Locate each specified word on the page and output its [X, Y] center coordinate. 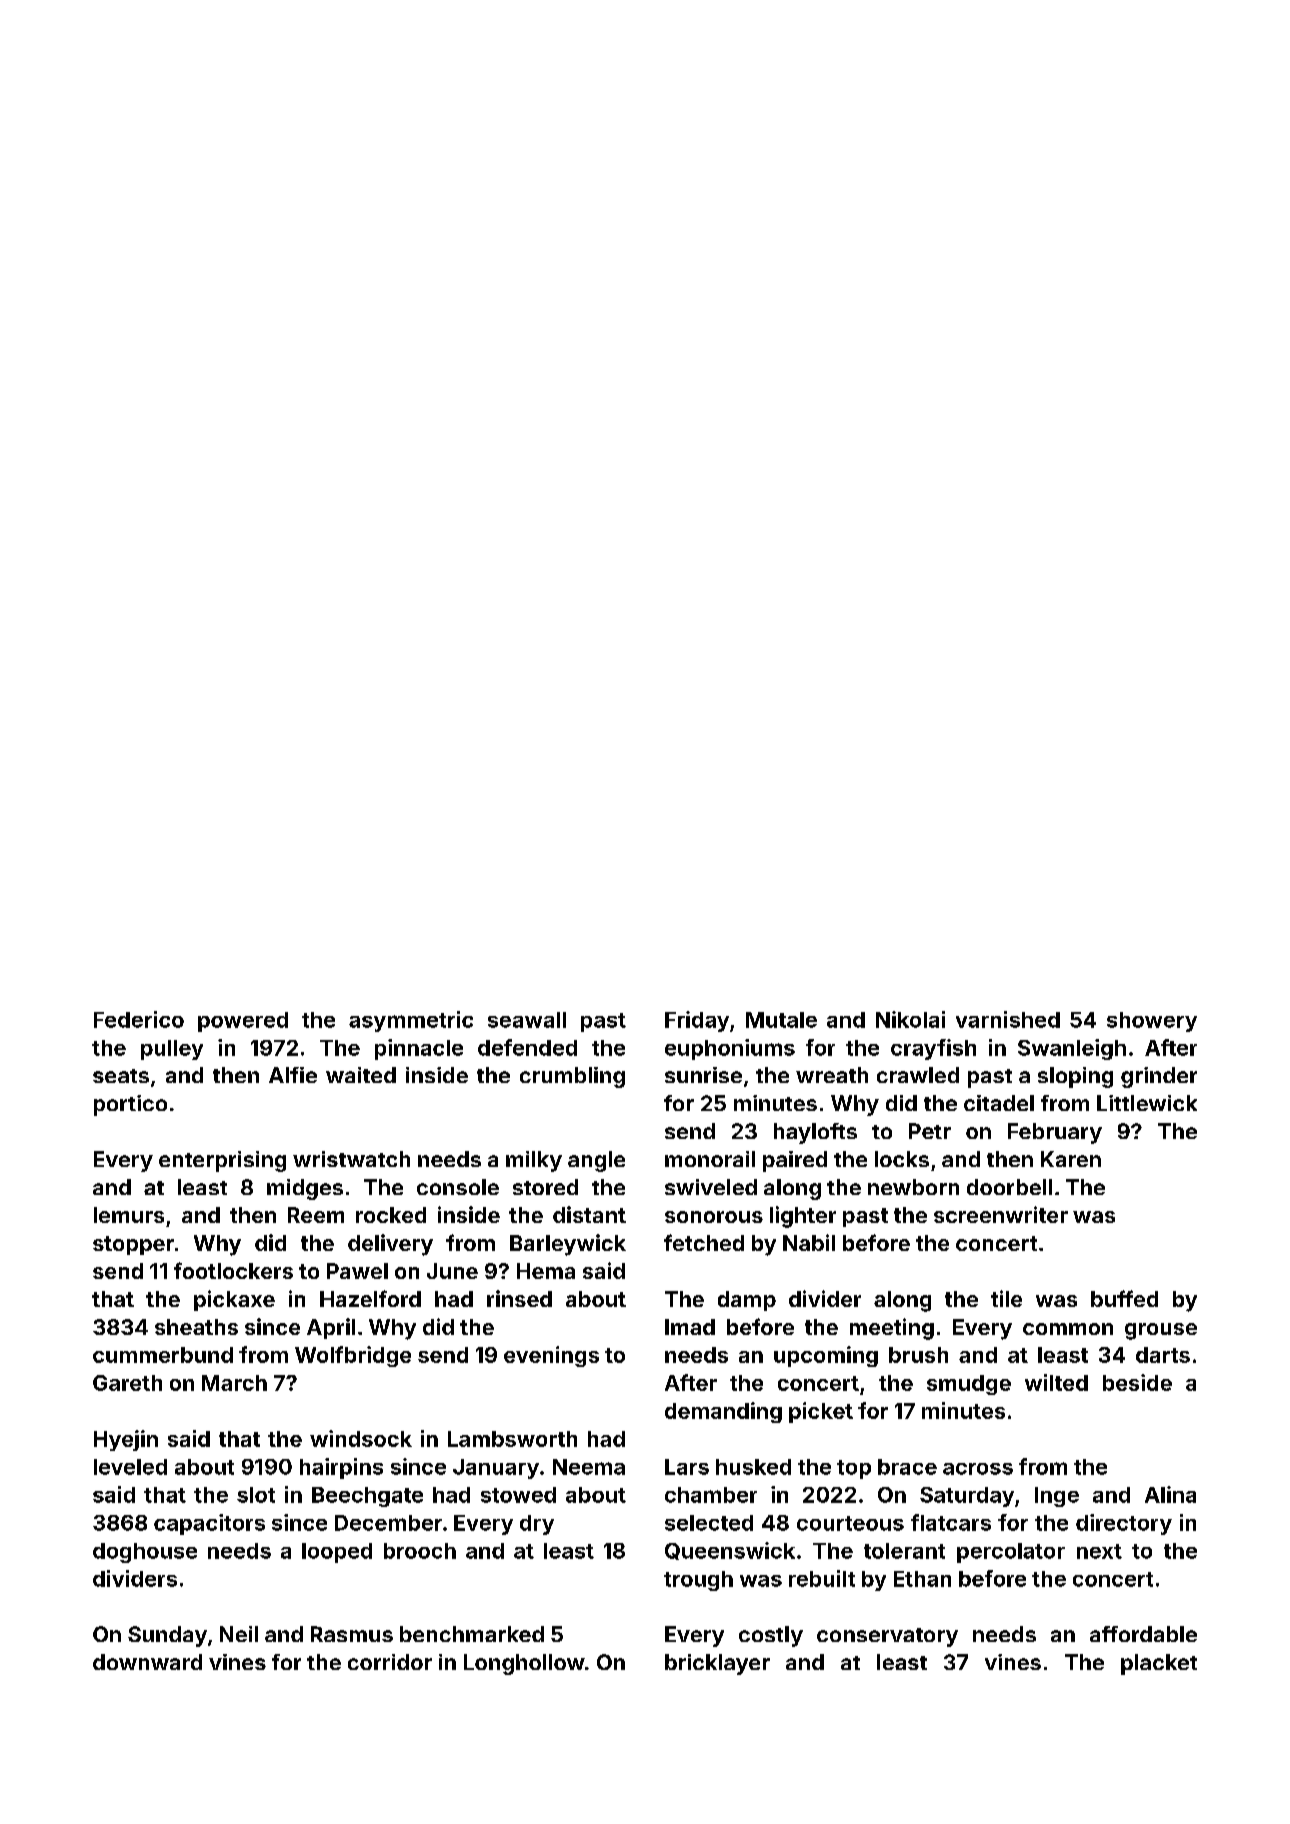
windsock [361, 1438]
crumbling [572, 1077]
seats [121, 1076]
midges [305, 1189]
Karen [1071, 1159]
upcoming [826, 1356]
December [388, 1523]
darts [1163, 1355]
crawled [918, 1075]
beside [1137, 1382]
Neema [589, 1467]
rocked [391, 1215]
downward [147, 1662]
